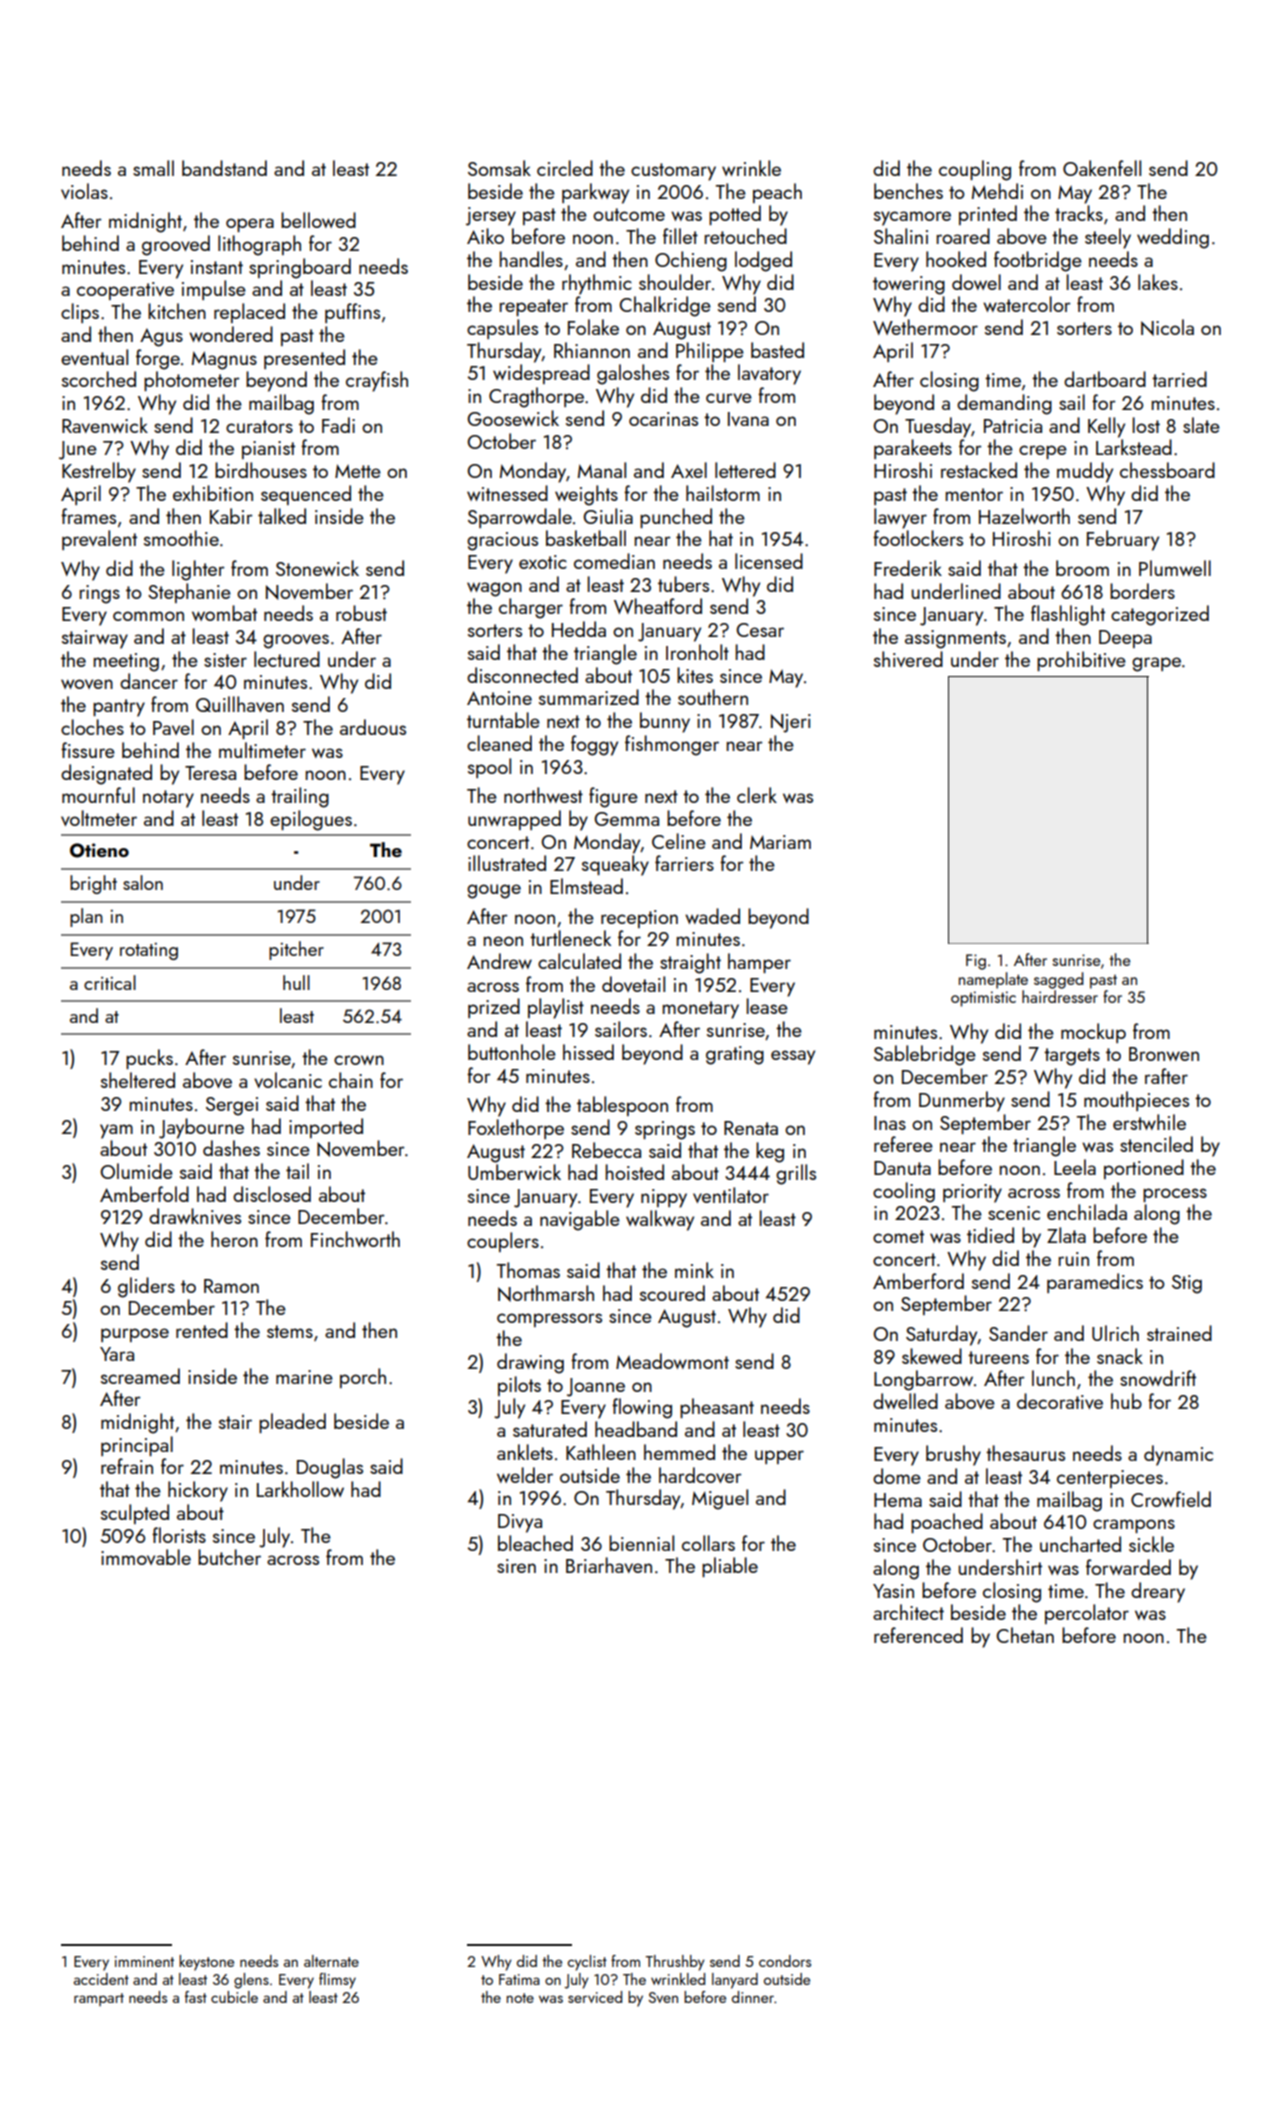 The height and width of the image is (2115, 1284). What do you see at coordinates (318, 220) in the image?
I see `bellowed` at bounding box center [318, 220].
